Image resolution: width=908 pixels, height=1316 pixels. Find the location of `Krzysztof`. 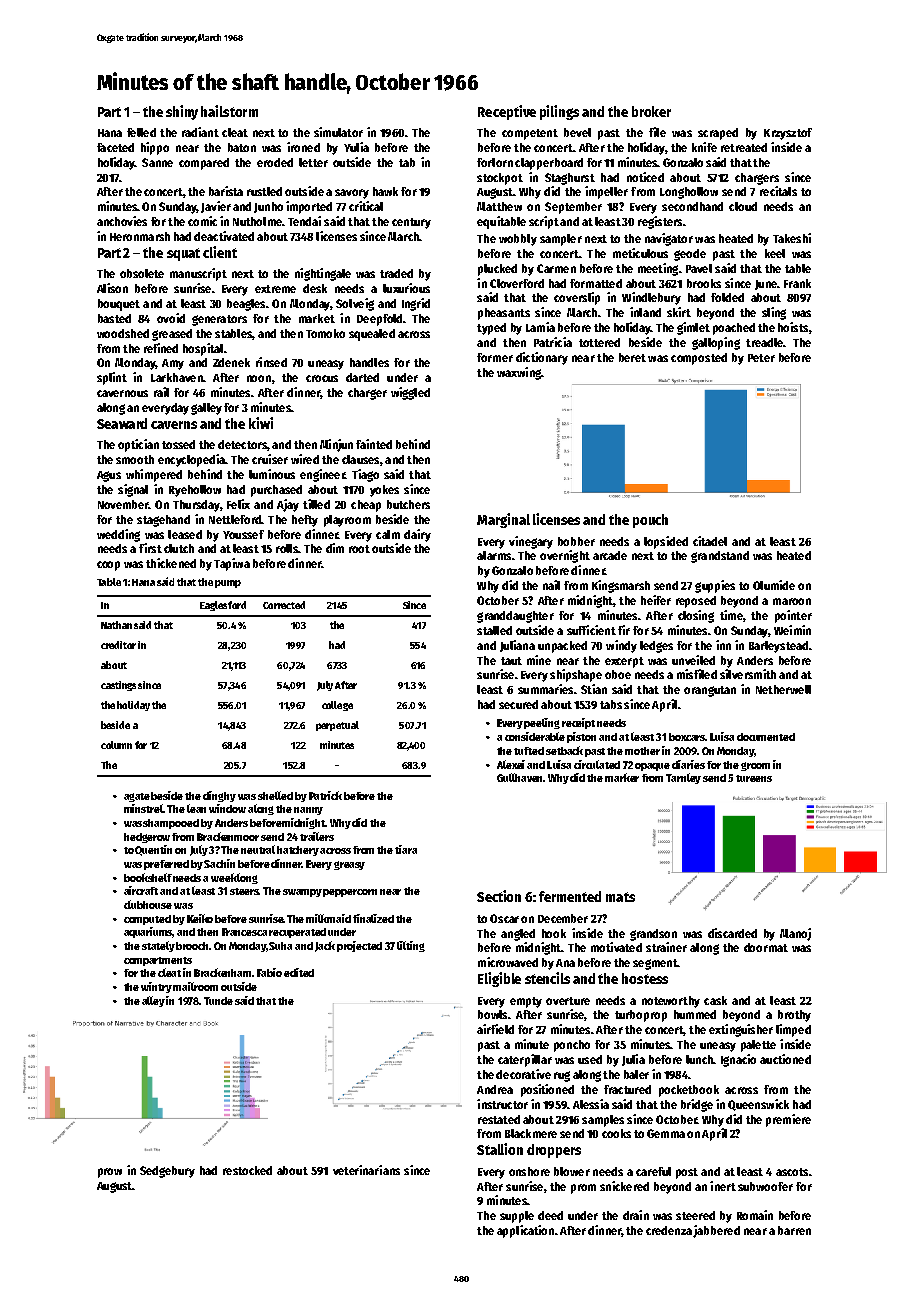

Krzysztof is located at coordinates (788, 134).
